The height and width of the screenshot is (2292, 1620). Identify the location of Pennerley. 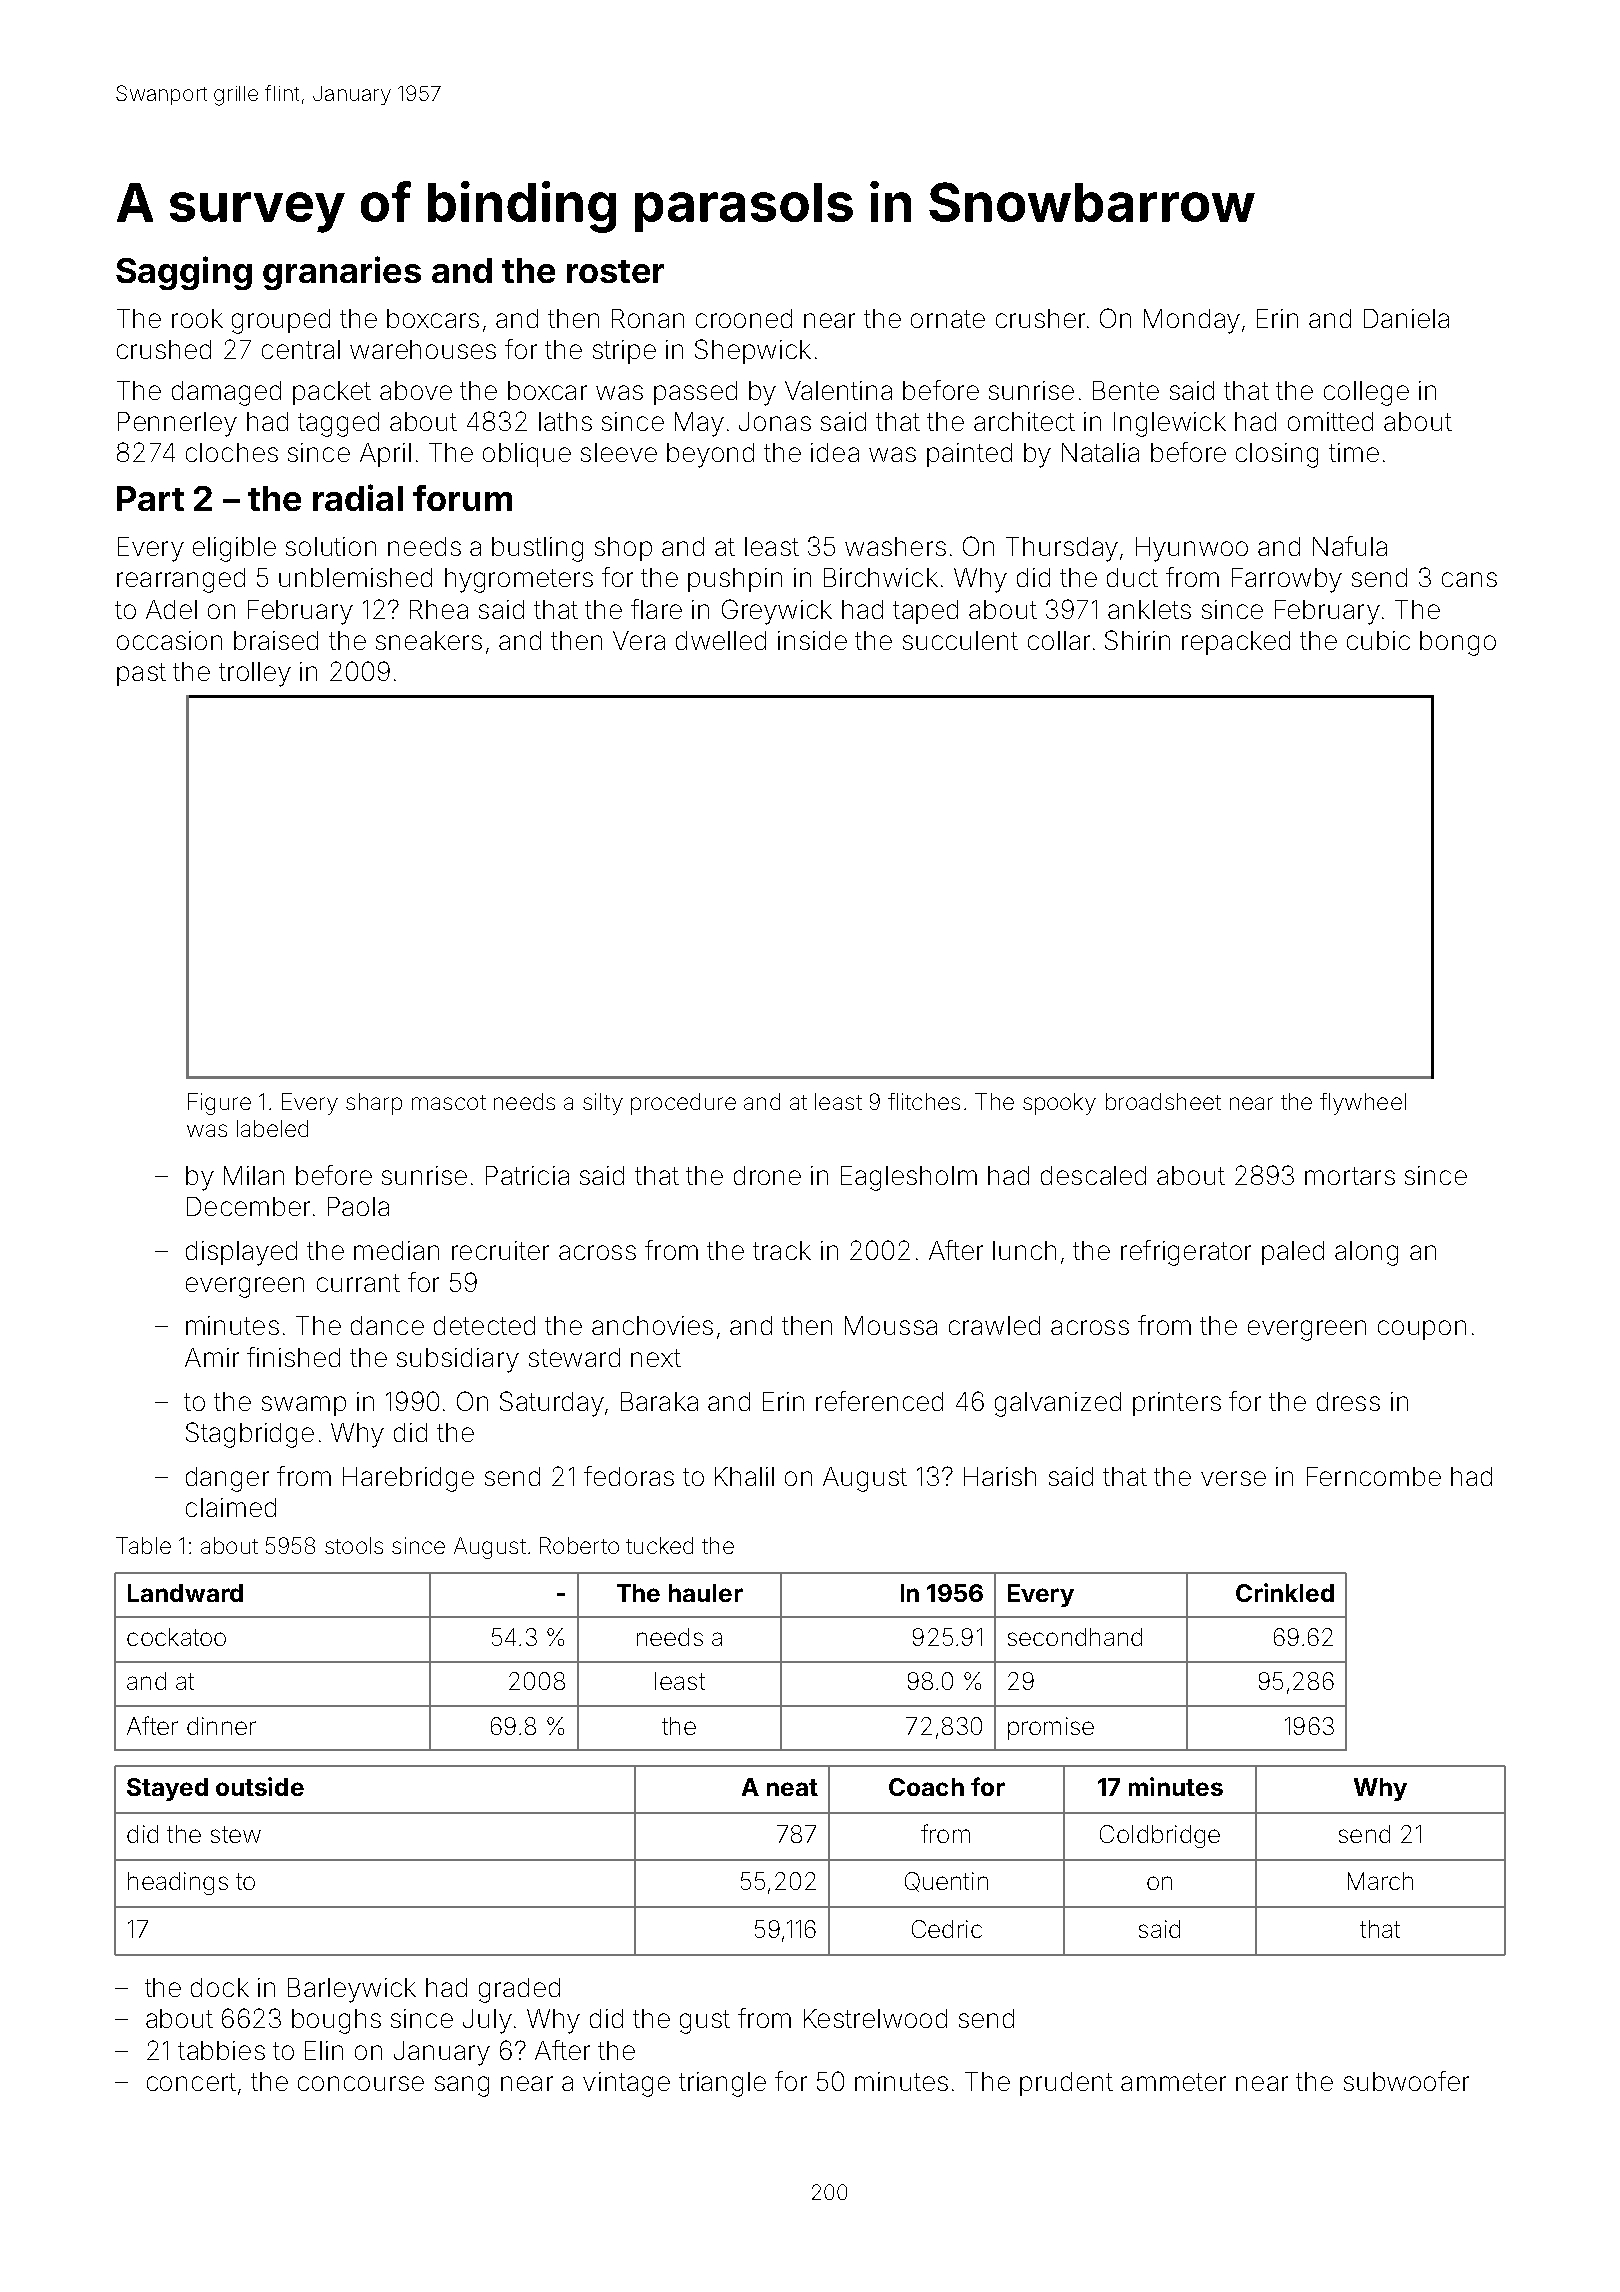
(177, 424).
